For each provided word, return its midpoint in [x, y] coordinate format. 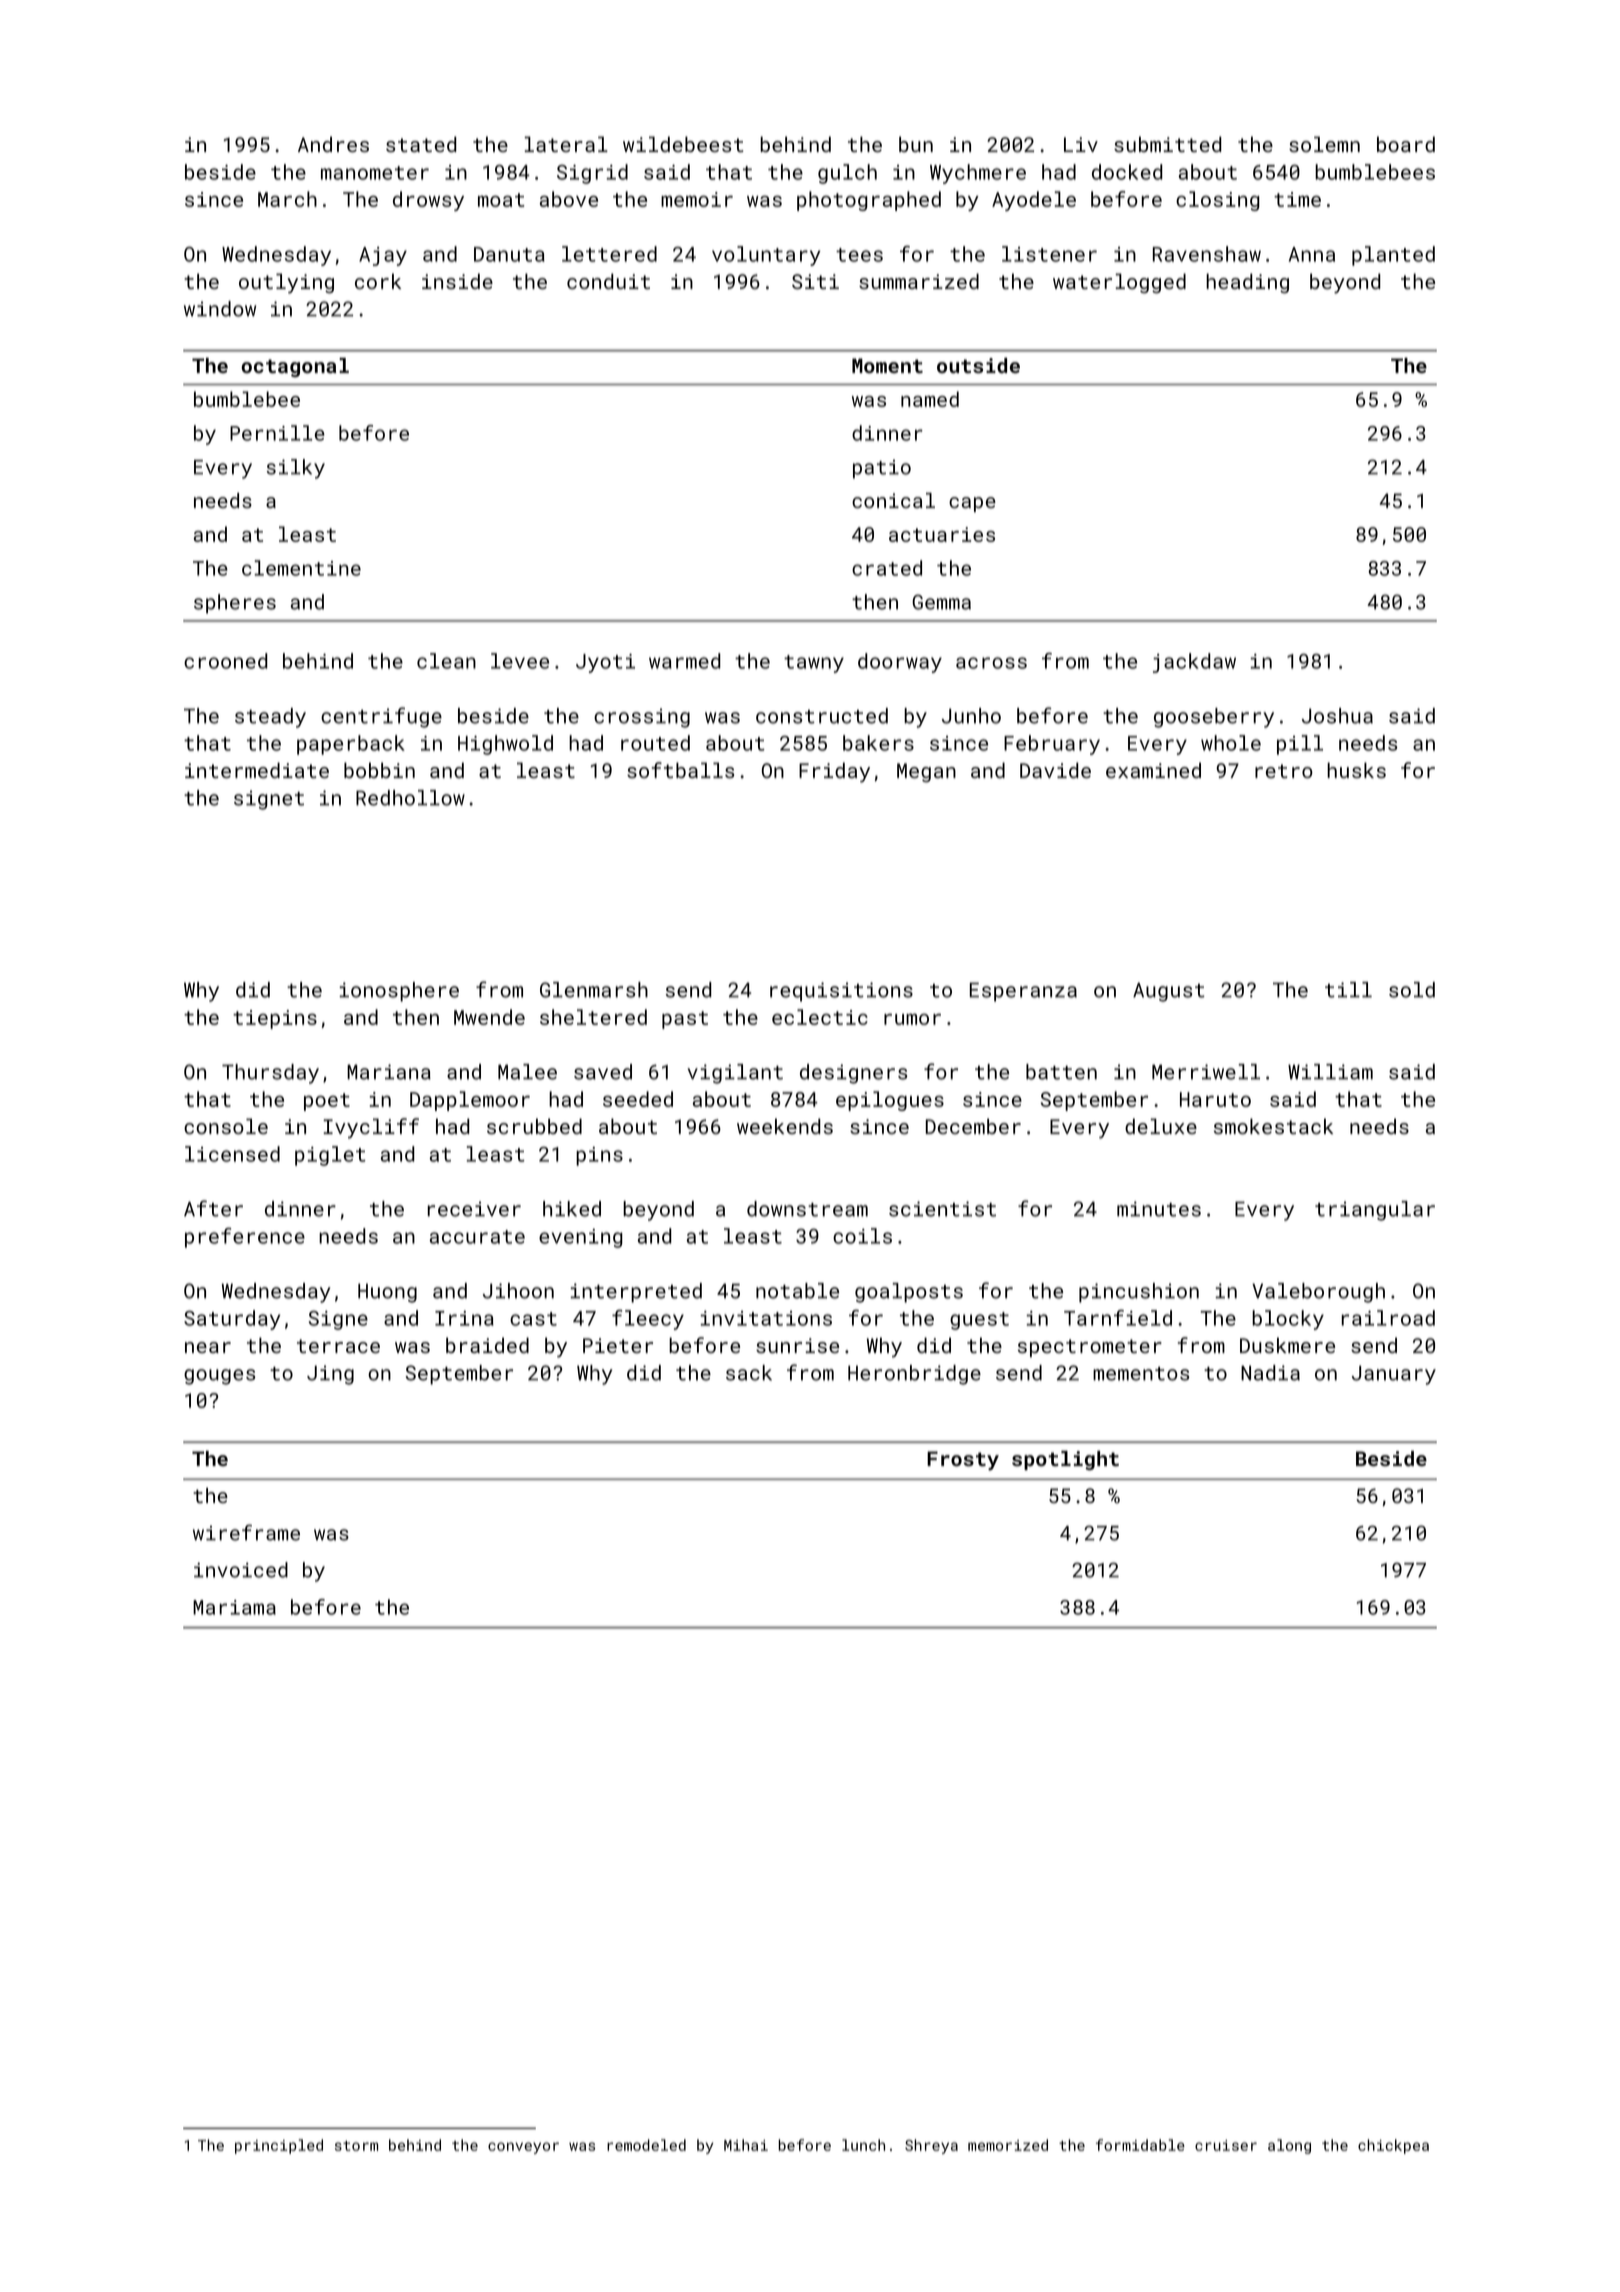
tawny [814, 664]
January [1394, 1375]
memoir [697, 199]
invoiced [241, 1570]
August [1169, 992]
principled [279, 2146]
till [1348, 990]
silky [296, 469]
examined [1153, 770]
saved [603, 1072]
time [1297, 199]
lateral [566, 144]
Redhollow [410, 798]
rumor [912, 1019]
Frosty [963, 1461]
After [213, 1208]
